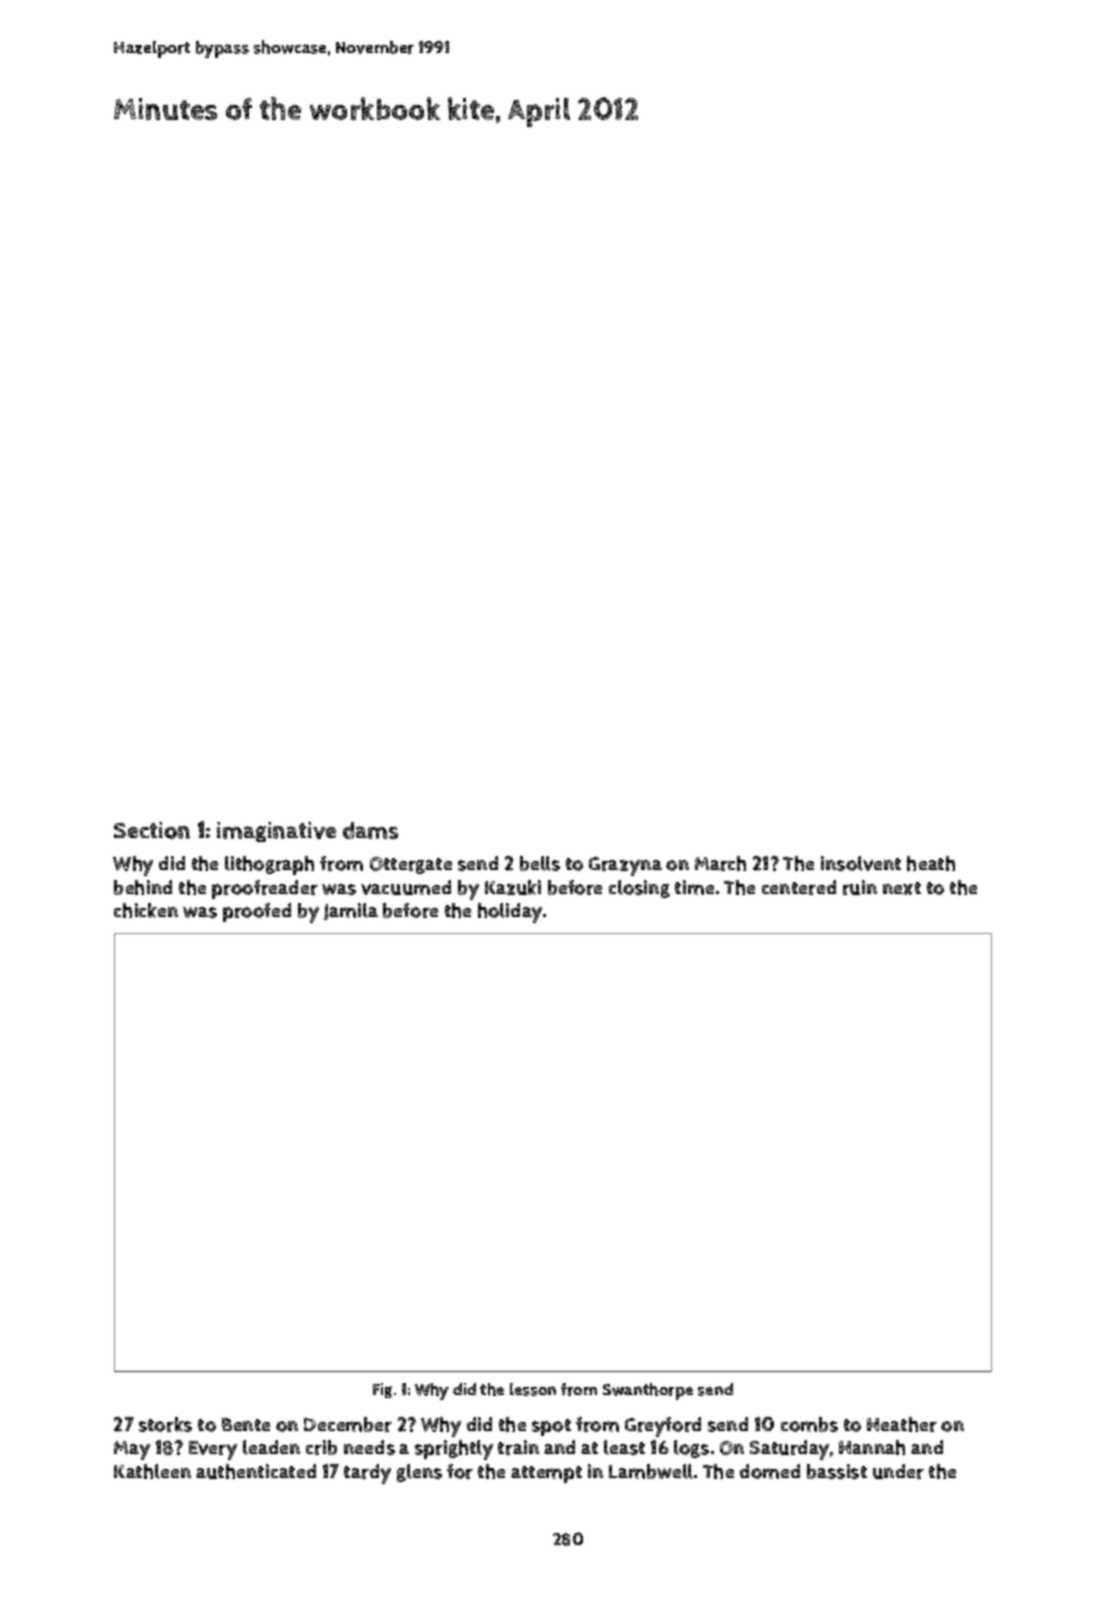 Image resolution: width=1106 pixels, height=1602 pixels. I want to click on Lambwell, so click(651, 1471).
